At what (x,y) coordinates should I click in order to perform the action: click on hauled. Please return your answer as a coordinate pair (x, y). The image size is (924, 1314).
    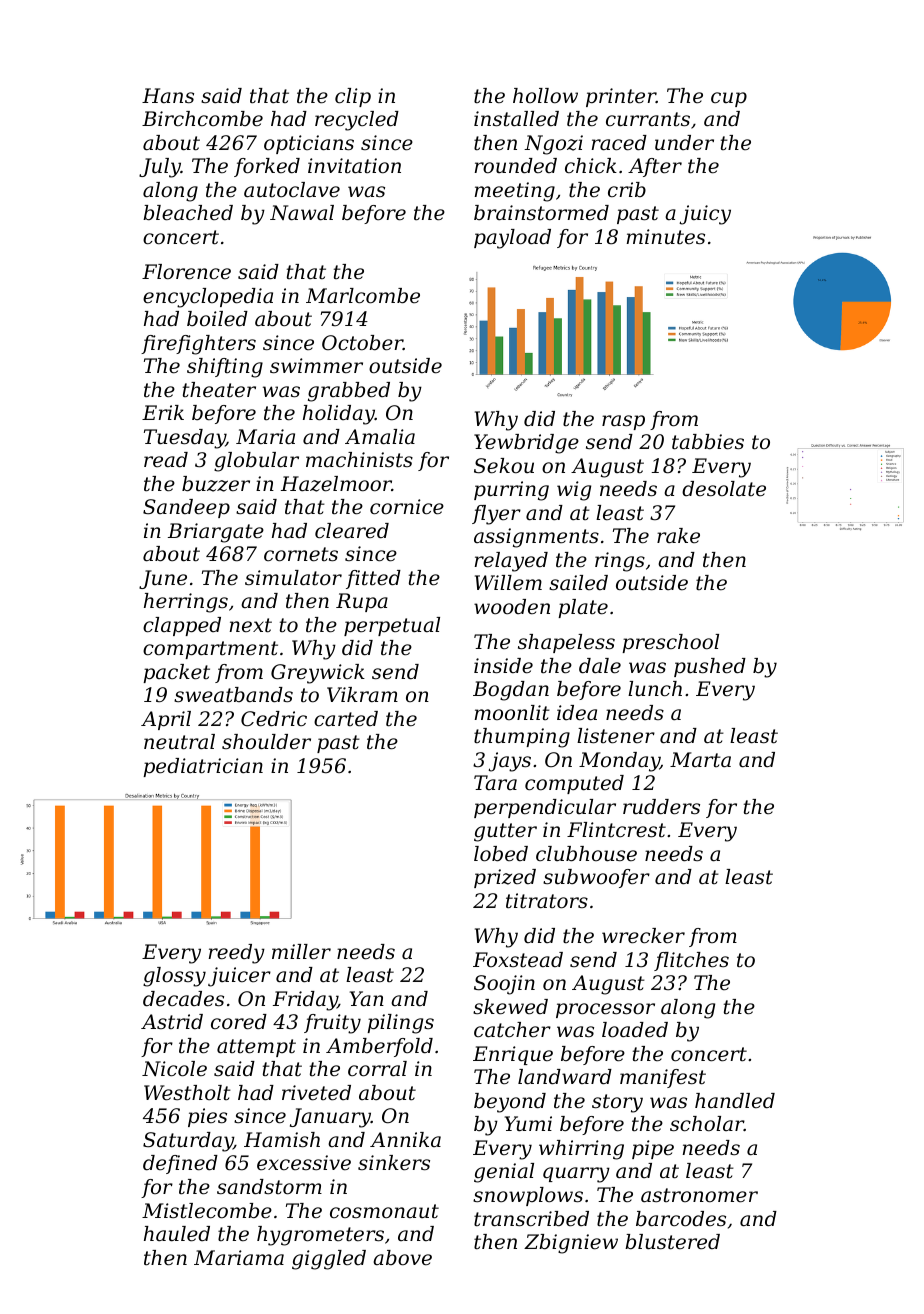
    Looking at the image, I should click on (177, 1234).
